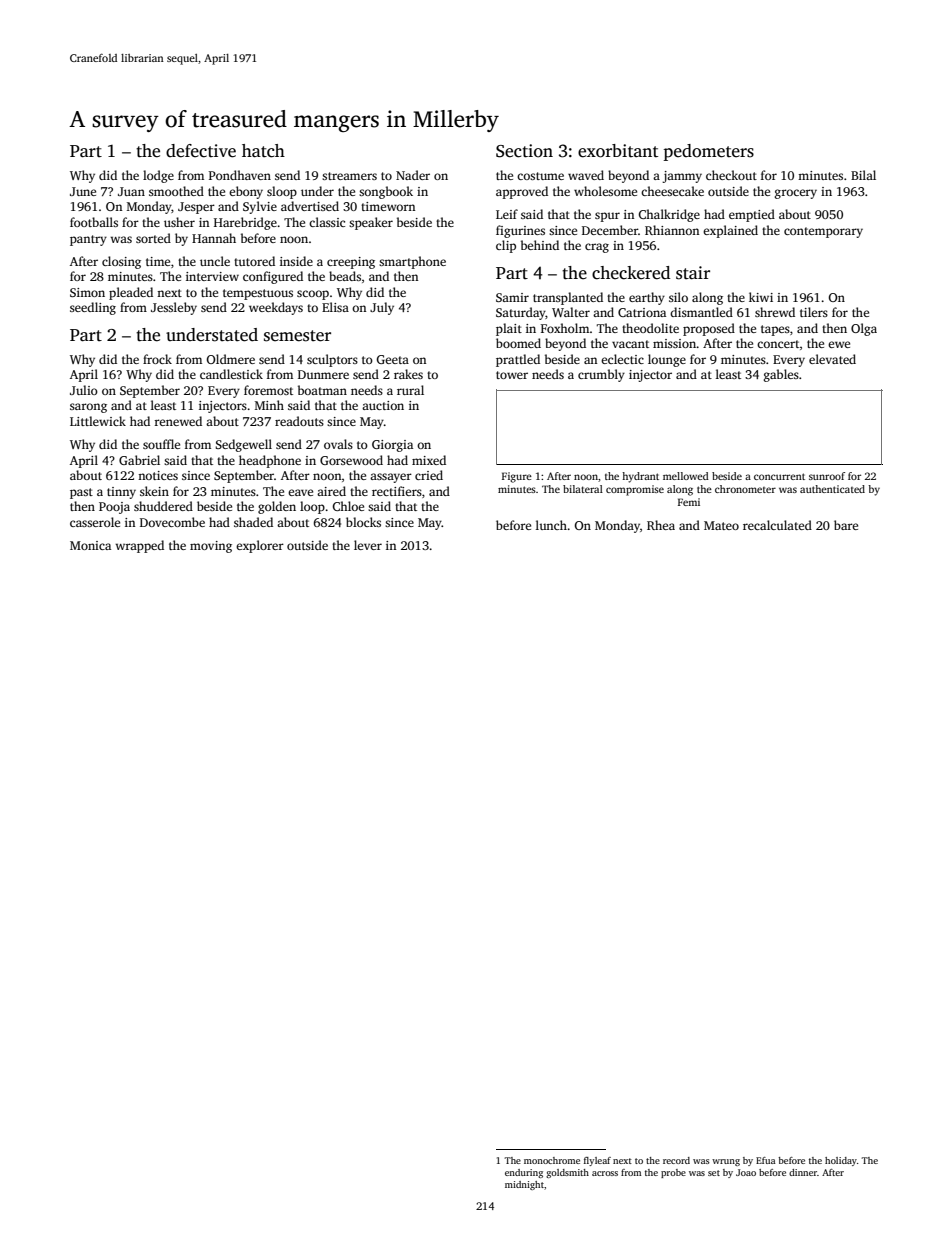 This screenshot has width=952, height=1233. I want to click on advertised, so click(310, 206).
